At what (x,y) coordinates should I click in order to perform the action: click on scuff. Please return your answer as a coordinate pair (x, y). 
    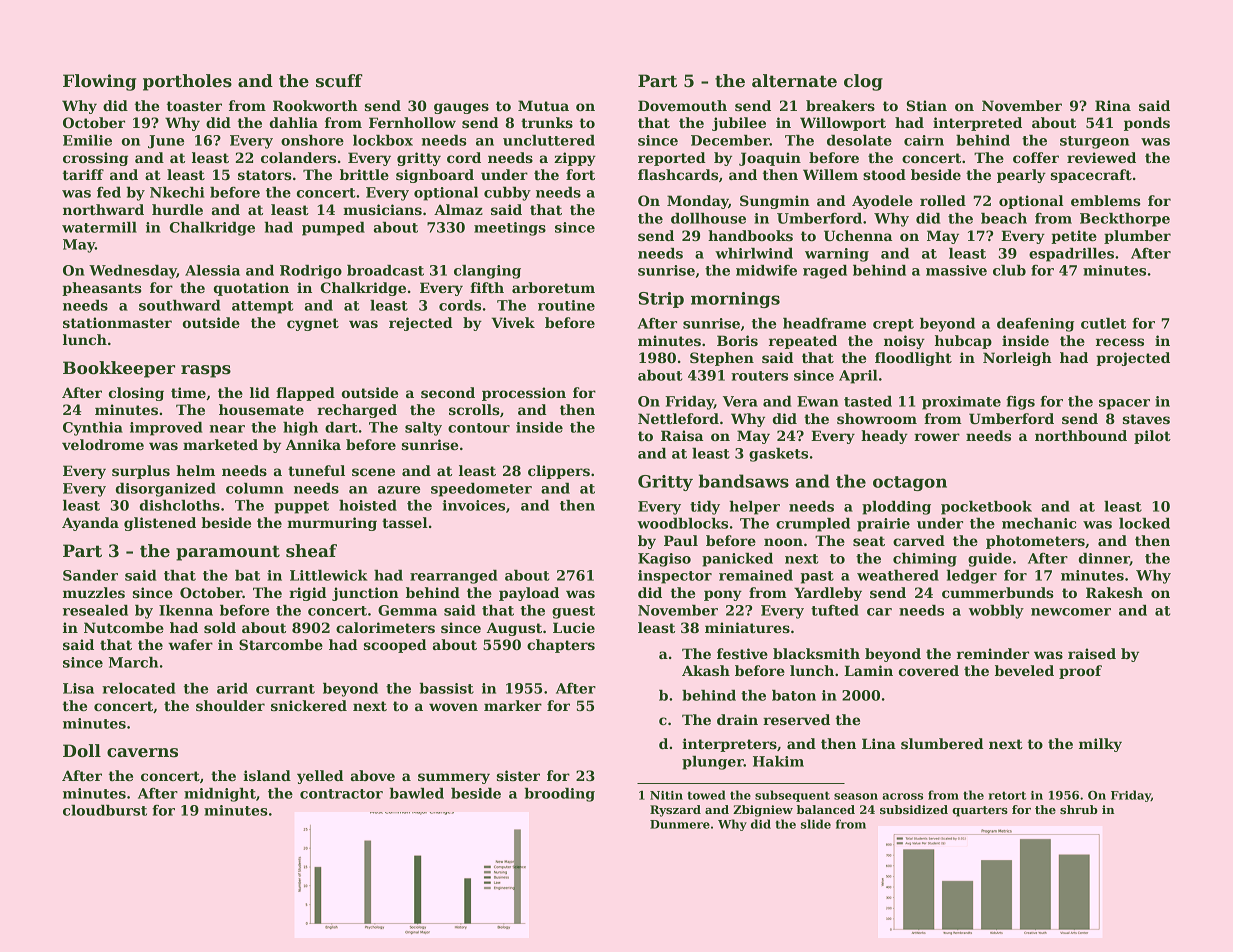
    Looking at the image, I should click on (339, 81).
